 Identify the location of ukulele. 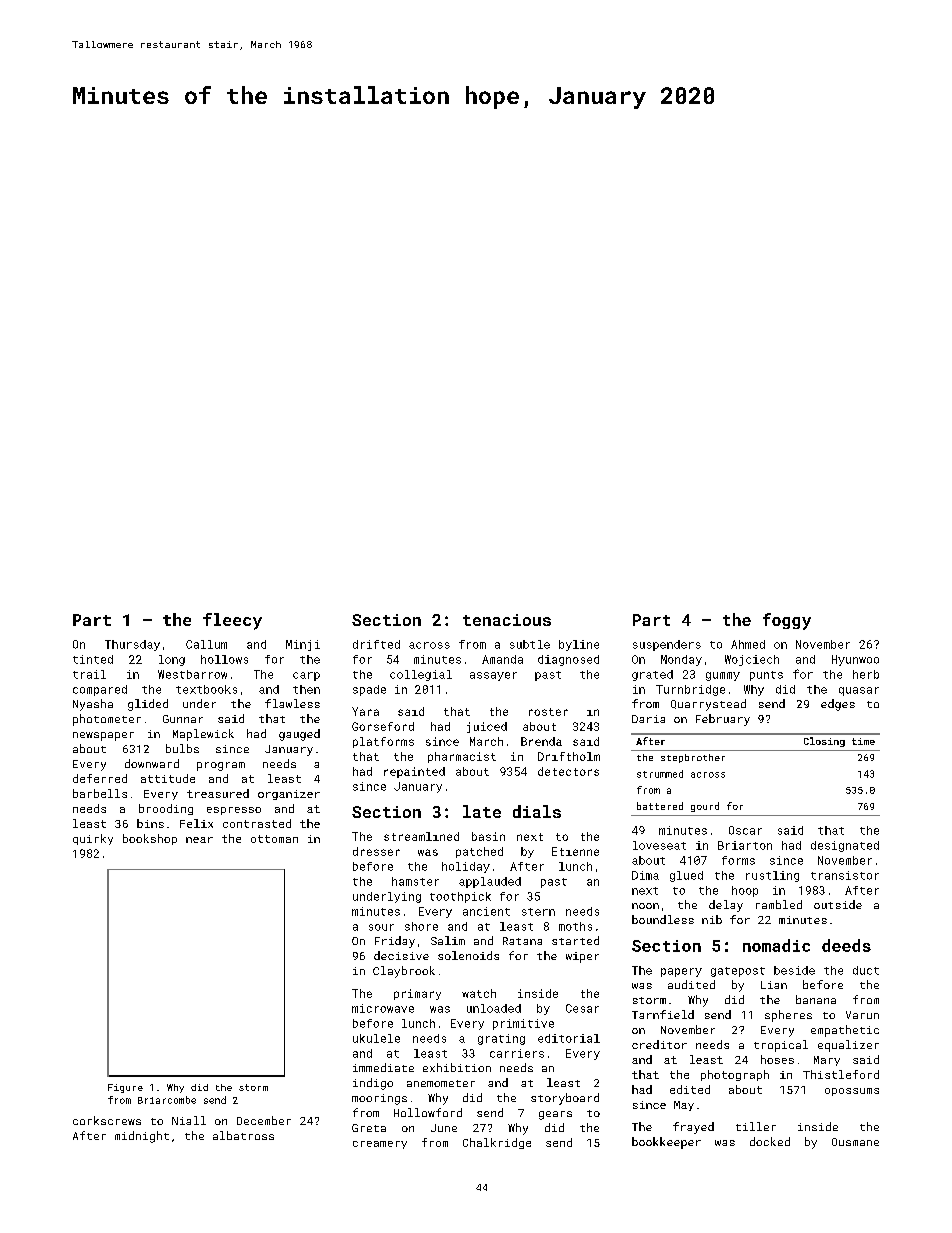
(376, 1038).
